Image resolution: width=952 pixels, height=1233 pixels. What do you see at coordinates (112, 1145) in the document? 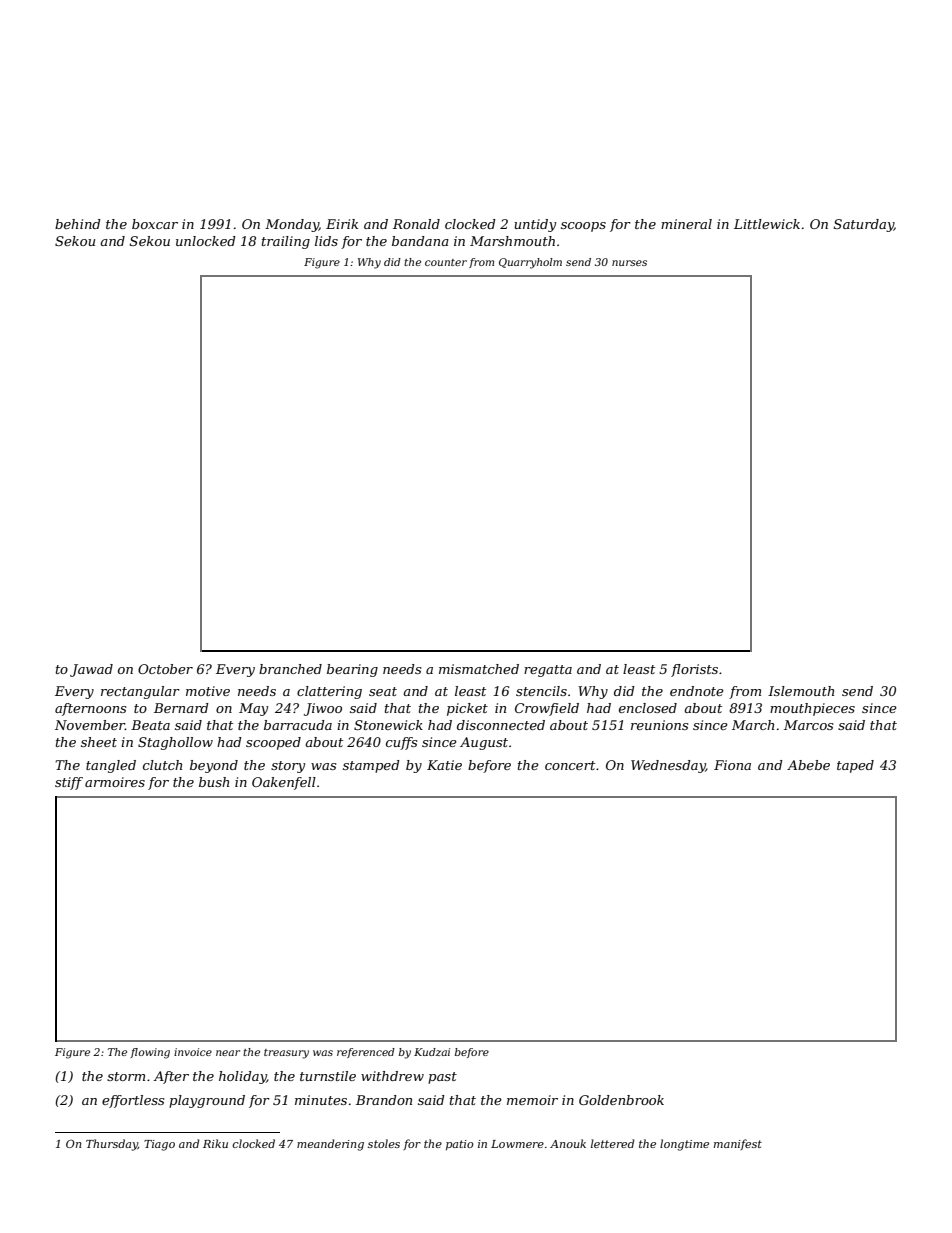
I see `Thursday` at bounding box center [112, 1145].
